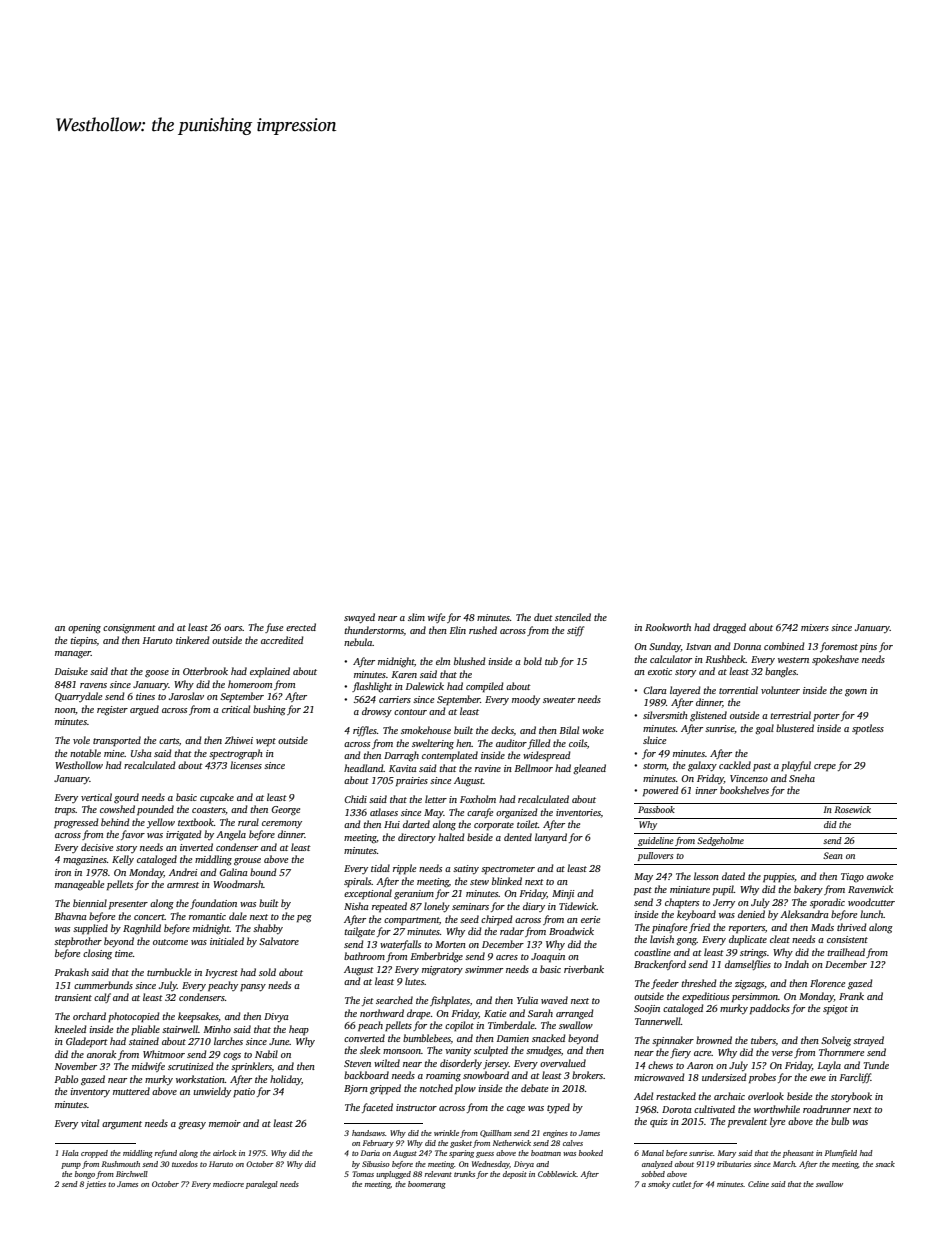 The width and height of the page is (952, 1233). I want to click on denied, so click(751, 914).
